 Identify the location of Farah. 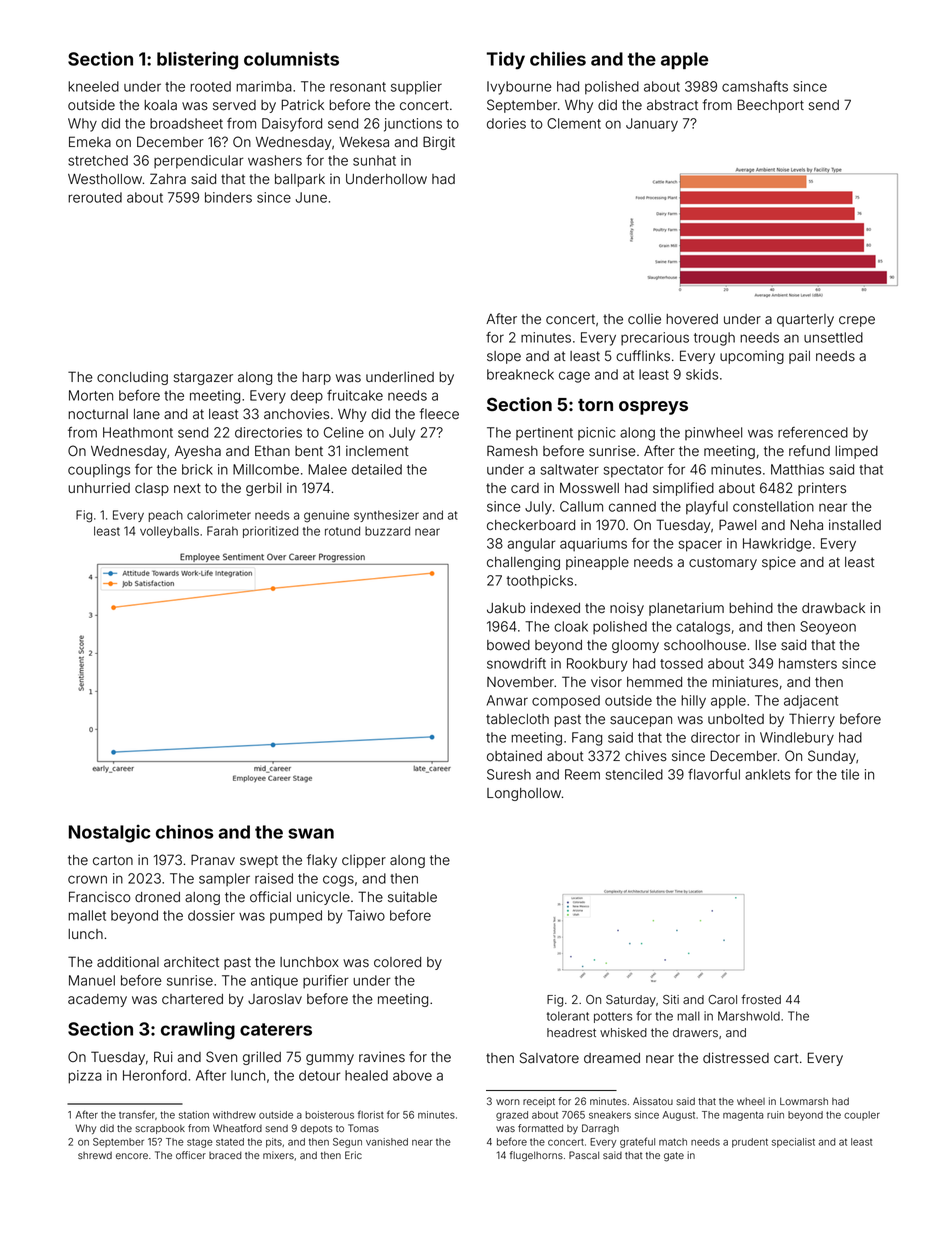
(222, 531).
